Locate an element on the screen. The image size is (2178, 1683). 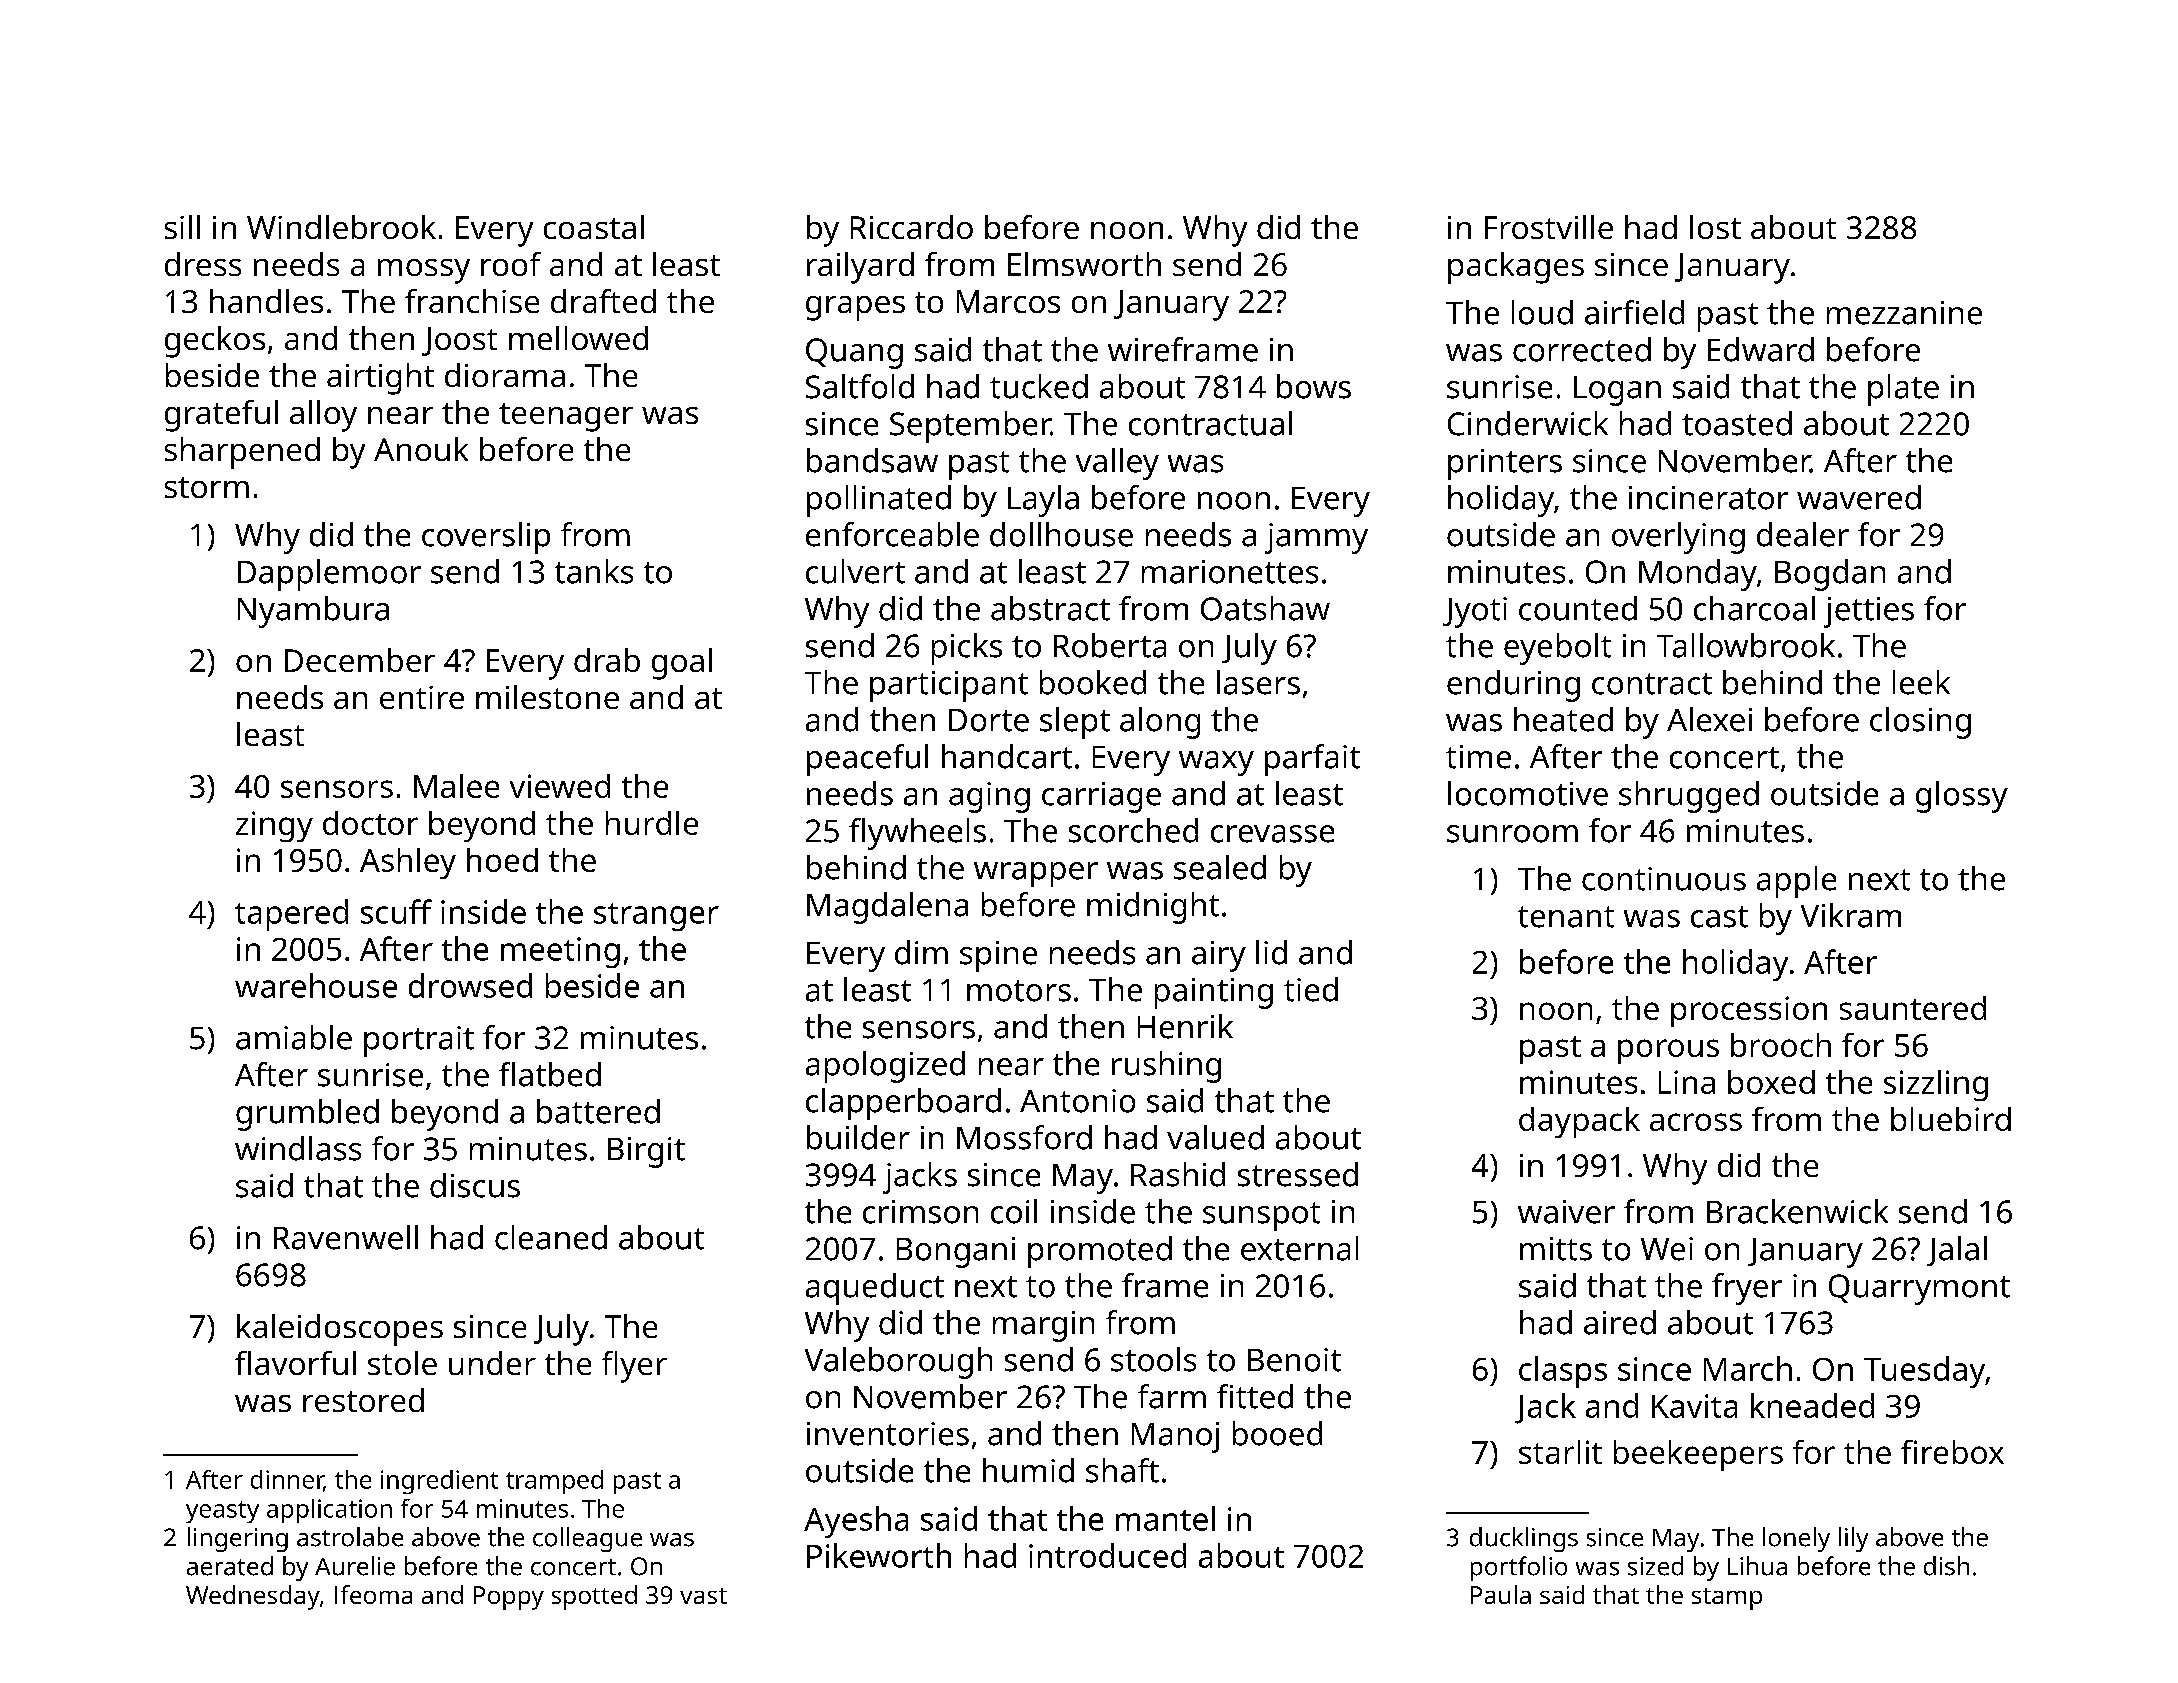
aerated is located at coordinates (230, 1566).
